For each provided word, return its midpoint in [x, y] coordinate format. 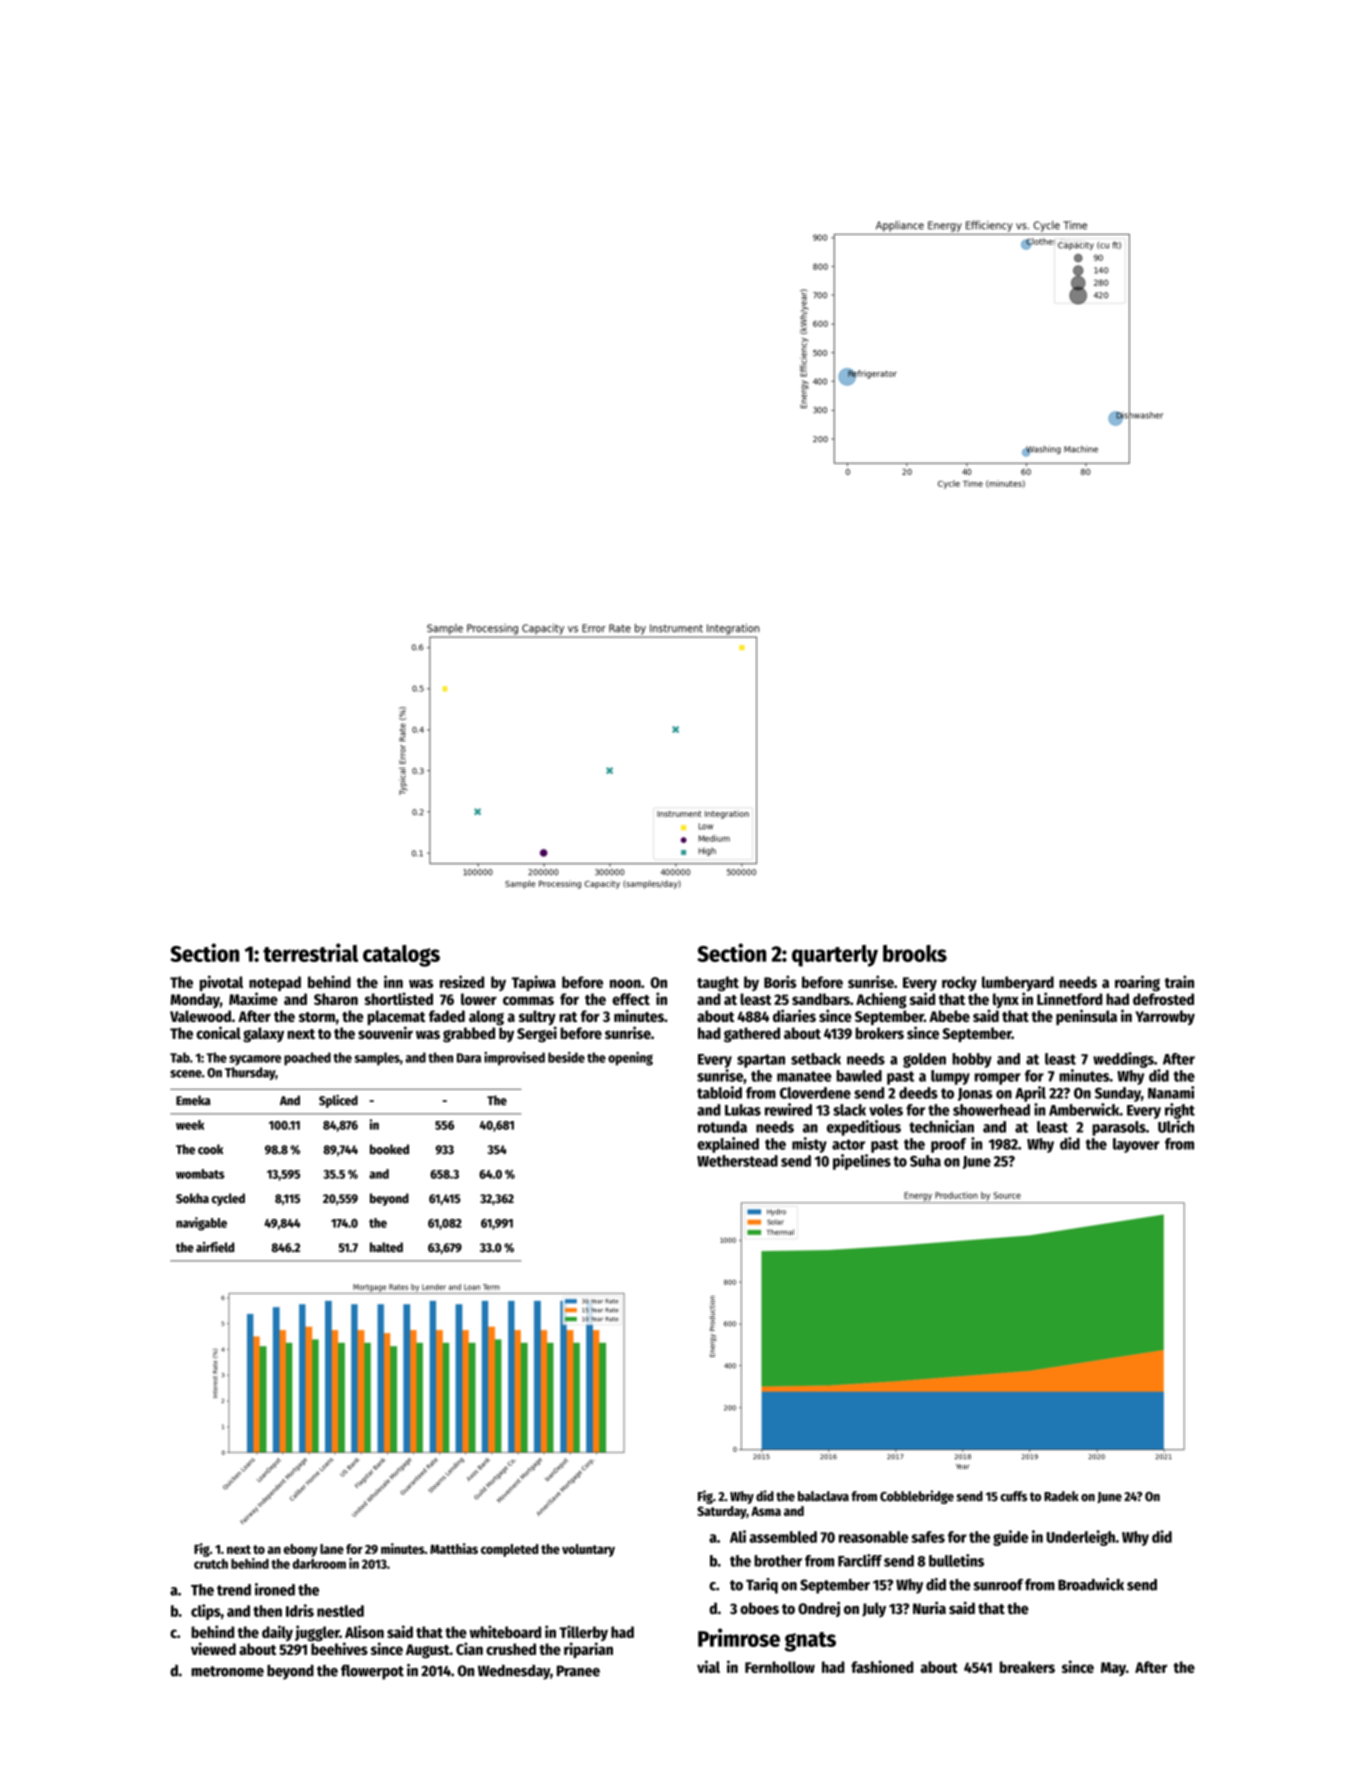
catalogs [401, 956]
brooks [915, 953]
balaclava [823, 1496]
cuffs [1013, 1496]
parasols [1119, 1128]
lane [332, 1549]
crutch [211, 1564]
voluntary [588, 1550]
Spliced [338, 1101]
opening [630, 1059]
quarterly [835, 956]
